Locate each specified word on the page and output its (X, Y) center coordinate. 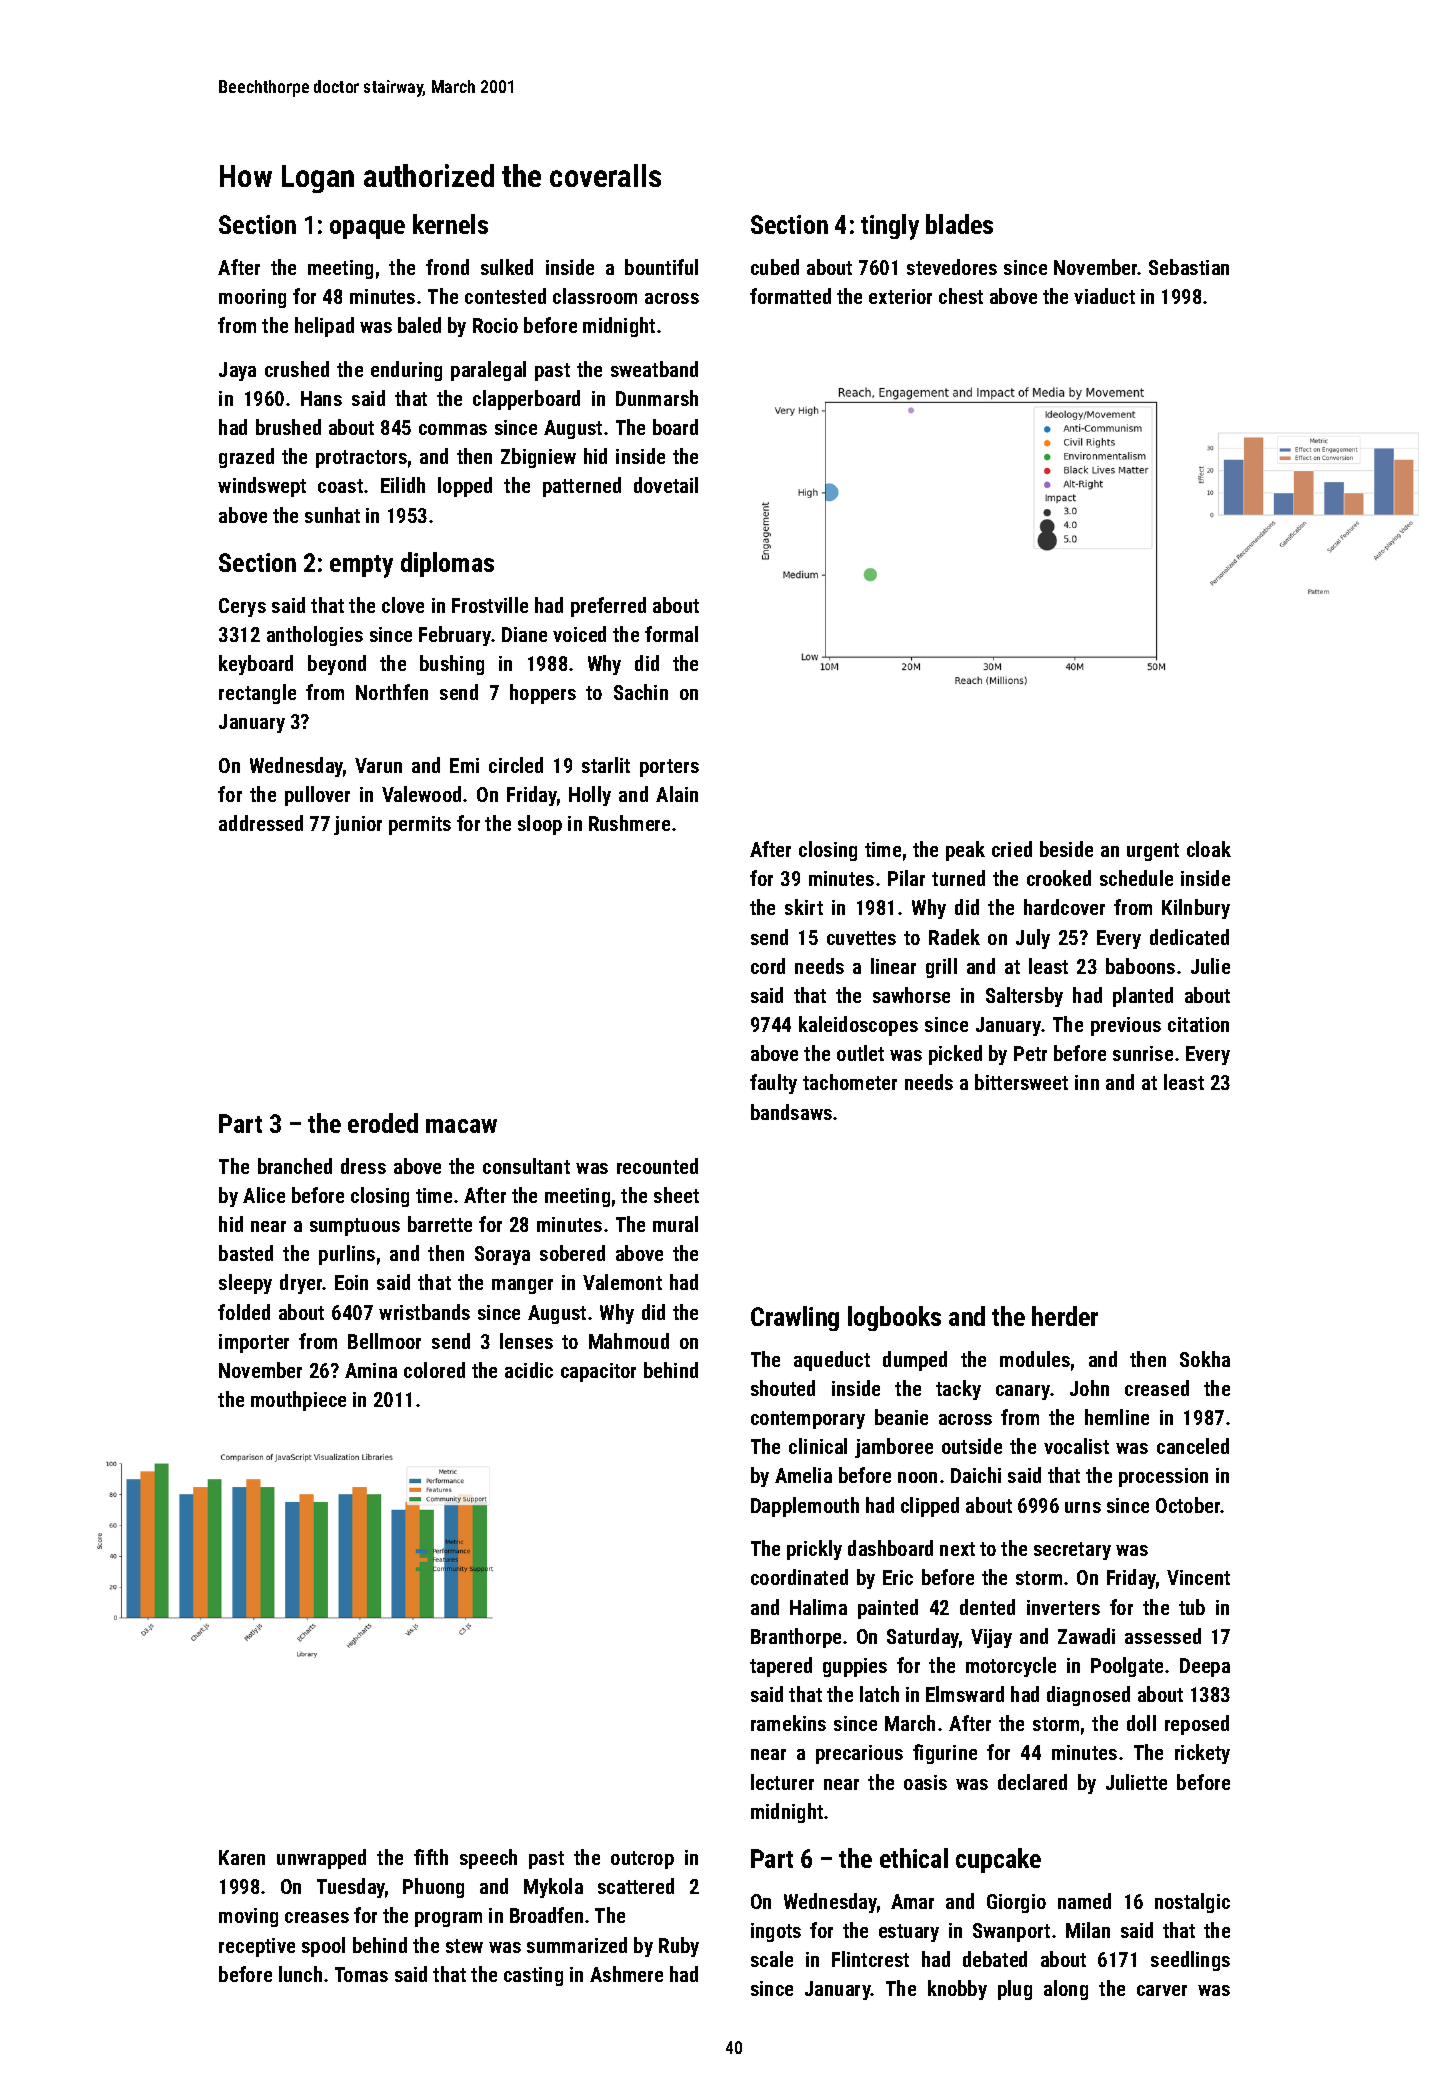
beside (1066, 849)
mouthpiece (298, 1401)
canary (1023, 1392)
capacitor (598, 1372)
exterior (900, 296)
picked (955, 1055)
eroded (383, 1123)
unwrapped (321, 1859)
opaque (367, 229)
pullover (317, 796)
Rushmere (629, 823)
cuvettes (861, 938)
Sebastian (1189, 267)
